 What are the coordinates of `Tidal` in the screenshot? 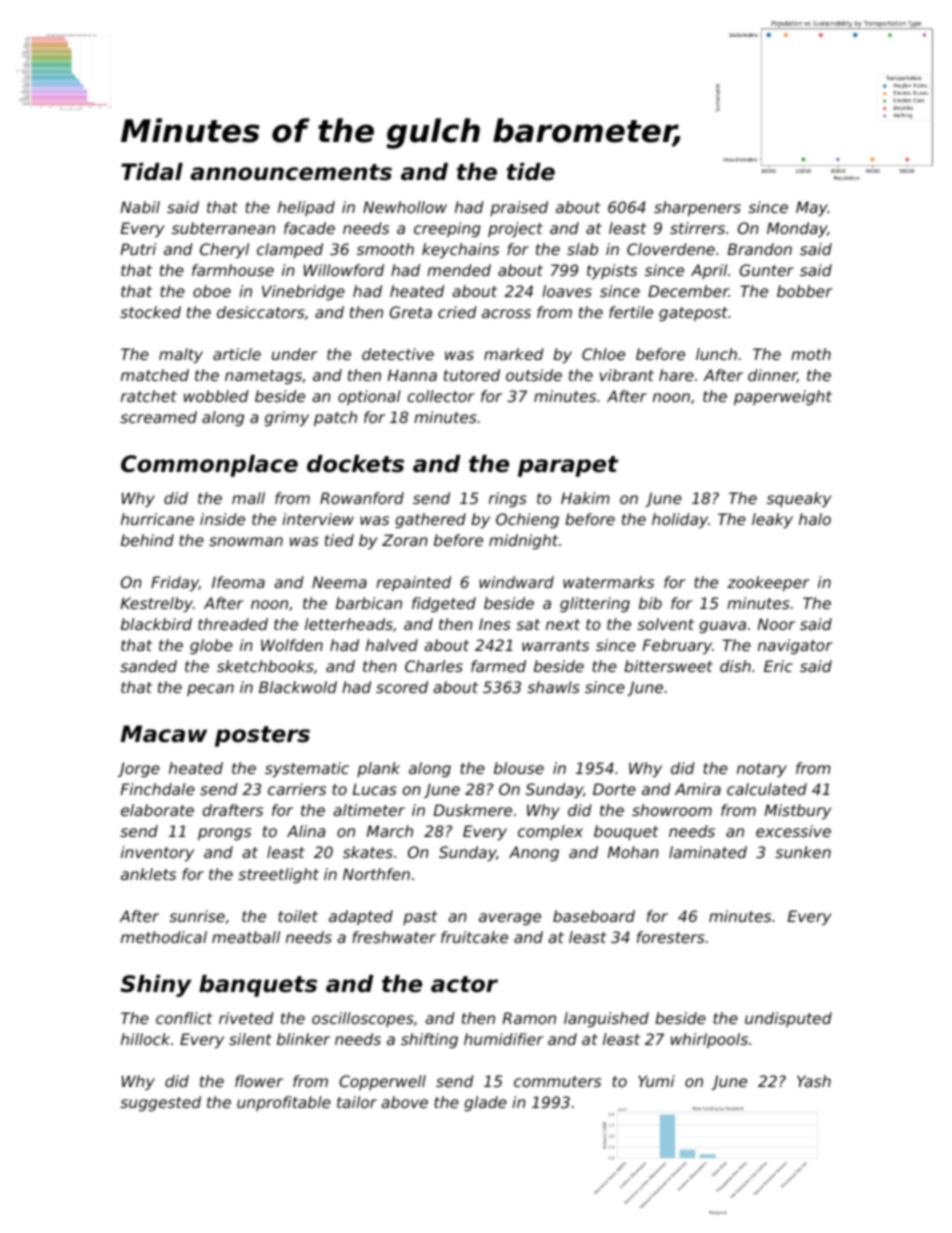 It's located at (152, 172).
